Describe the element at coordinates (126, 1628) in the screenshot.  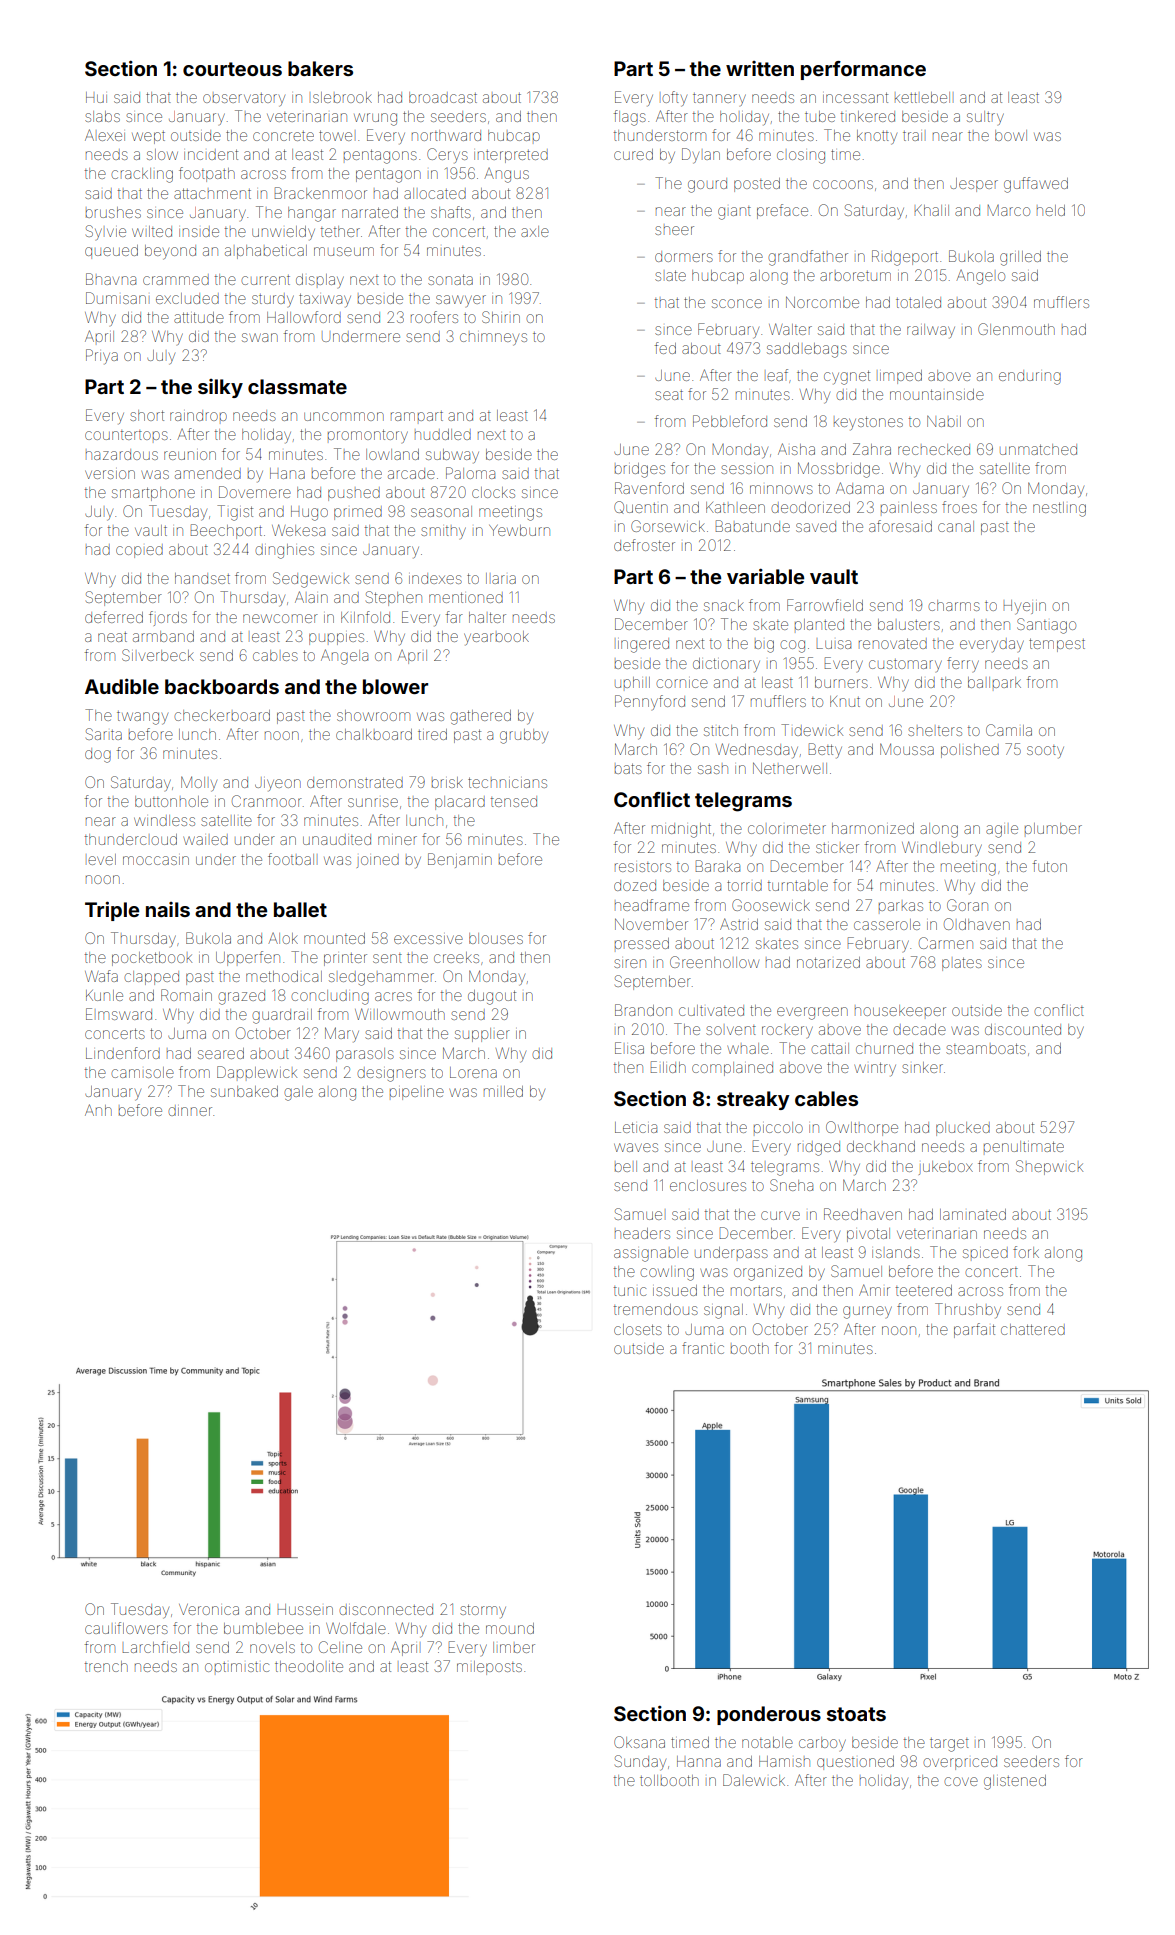
I see `cauliflowers` at that location.
